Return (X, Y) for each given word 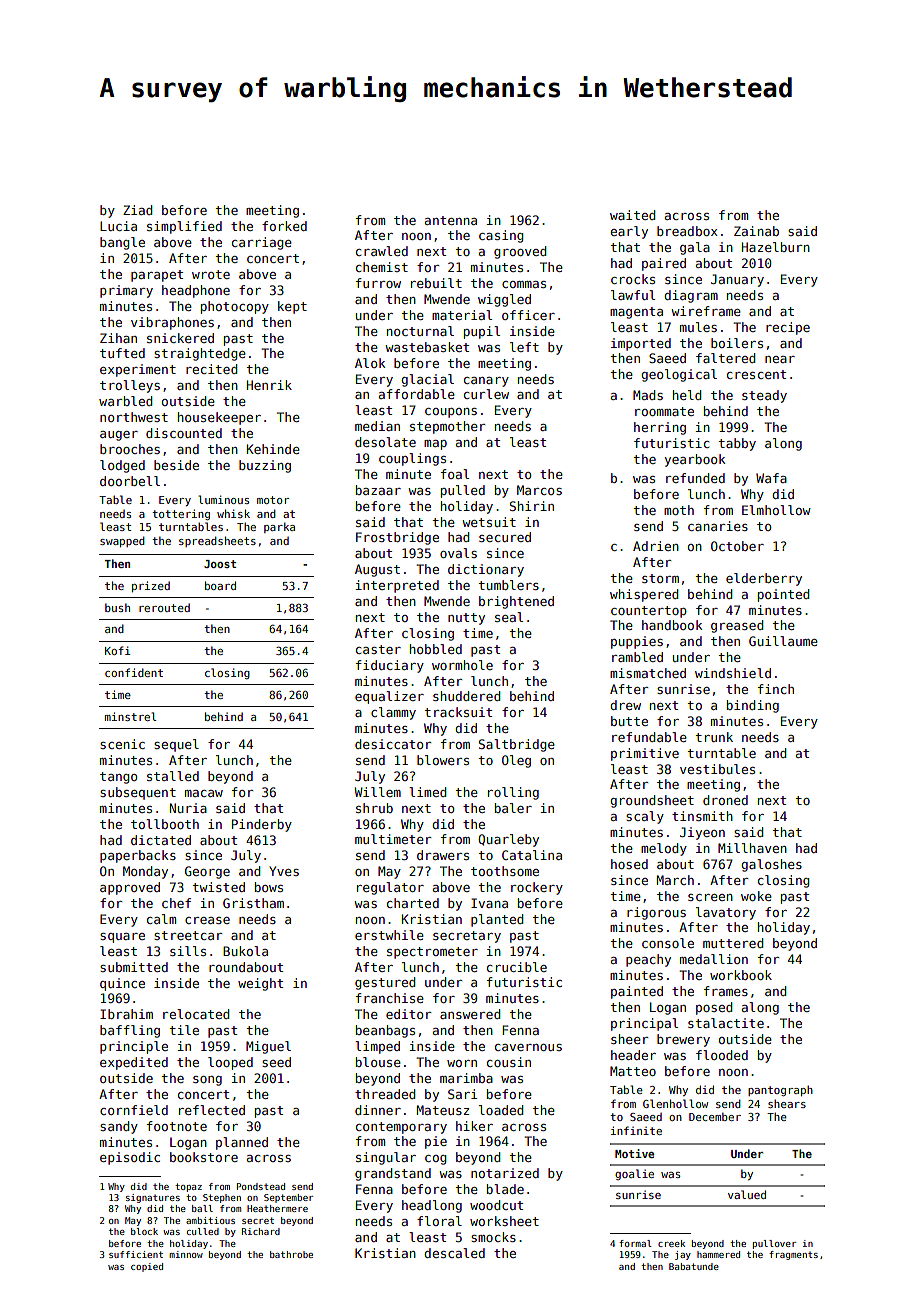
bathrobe (291, 1254)
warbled (126, 401)
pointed (784, 595)
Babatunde (694, 1266)
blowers (443, 760)
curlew (486, 394)
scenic (122, 744)
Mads (648, 395)
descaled (454, 1253)
